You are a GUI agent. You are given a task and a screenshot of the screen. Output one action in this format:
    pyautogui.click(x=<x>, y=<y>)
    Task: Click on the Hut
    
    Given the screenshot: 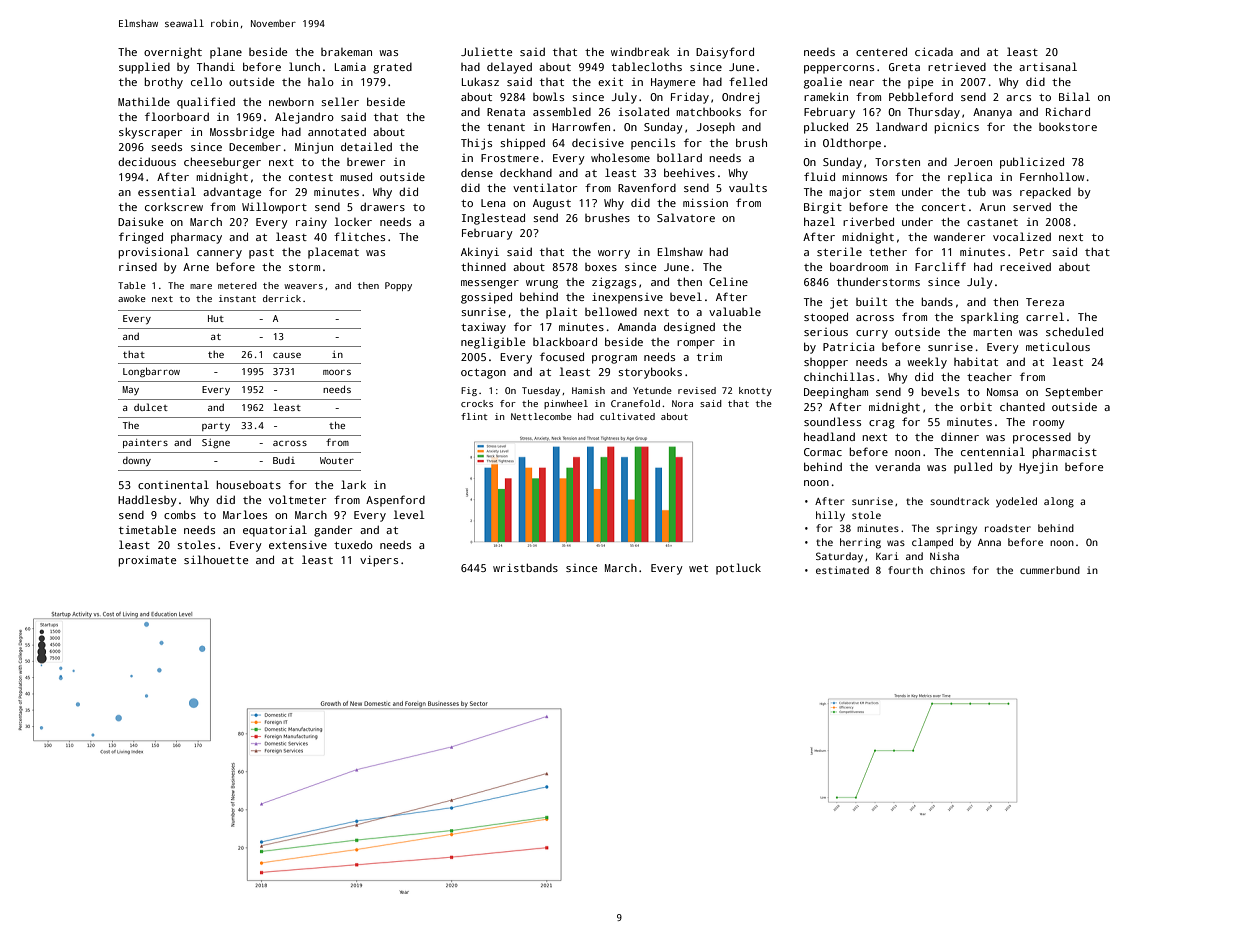 What is the action you would take?
    pyautogui.click(x=216, y=318)
